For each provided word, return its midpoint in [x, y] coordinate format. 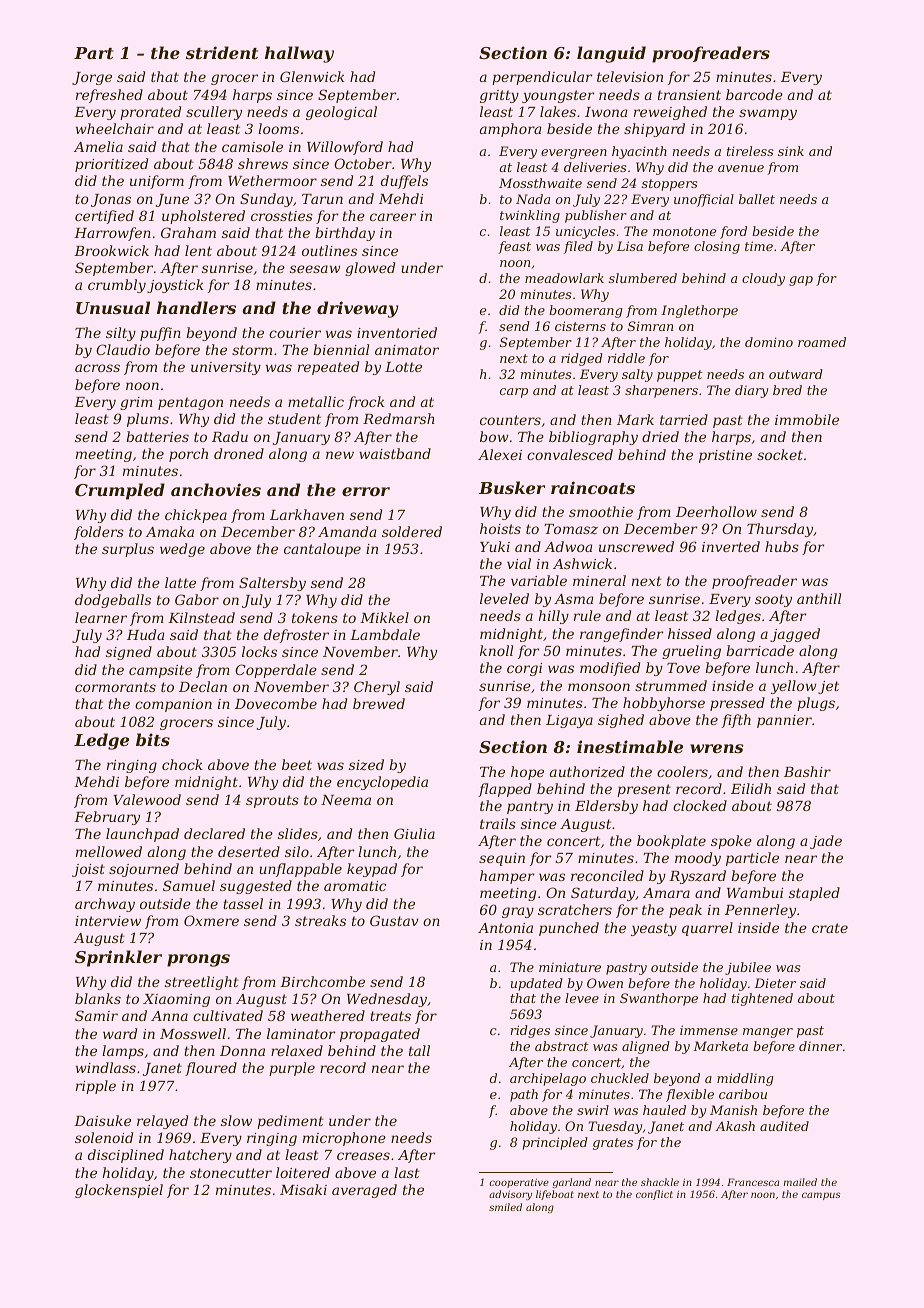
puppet [680, 376]
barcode [754, 94]
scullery [214, 113]
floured [211, 1069]
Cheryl [377, 688]
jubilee [748, 968]
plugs [816, 704]
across [97, 368]
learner [101, 617]
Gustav [394, 920]
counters [510, 420]
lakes [558, 111]
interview [108, 921]
